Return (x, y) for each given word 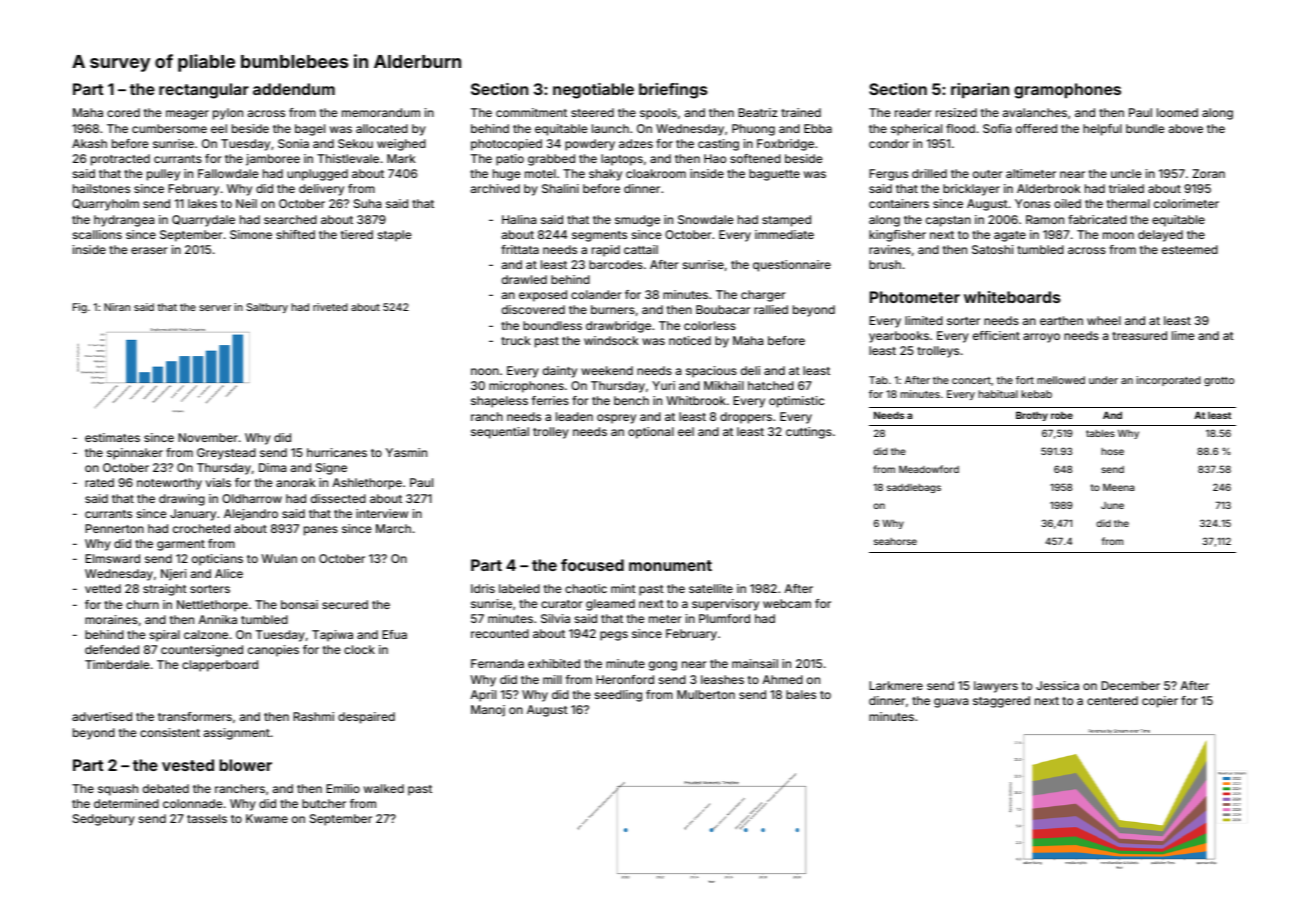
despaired (366, 718)
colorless (710, 325)
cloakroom (656, 173)
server (215, 308)
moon (1118, 235)
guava (951, 703)
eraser (149, 250)
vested (188, 765)
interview (382, 513)
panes (321, 531)
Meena (1118, 487)
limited (924, 320)
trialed (1126, 188)
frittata (520, 249)
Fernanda (497, 663)
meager (187, 115)
